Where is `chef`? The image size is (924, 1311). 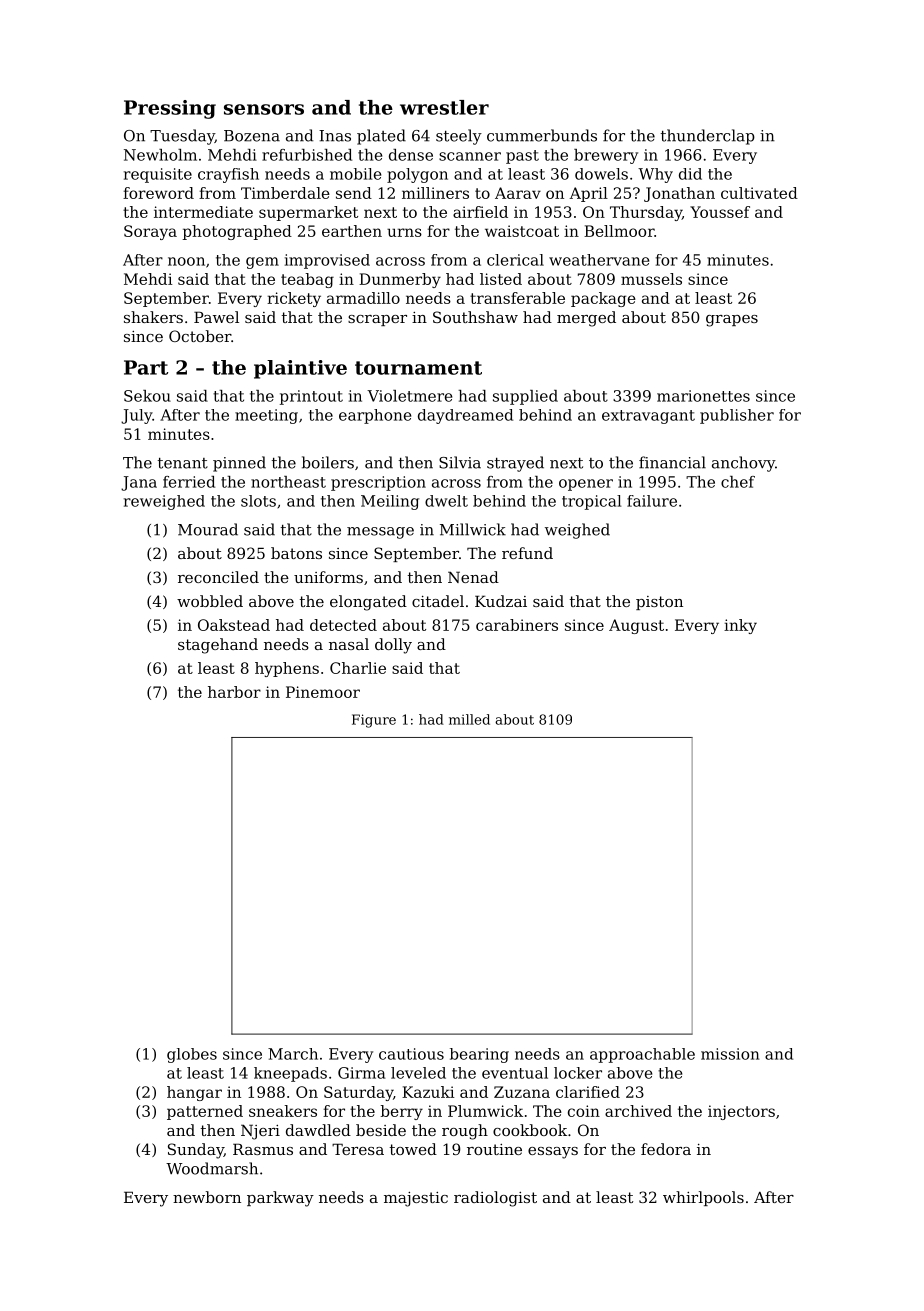
chef is located at coordinates (738, 482).
